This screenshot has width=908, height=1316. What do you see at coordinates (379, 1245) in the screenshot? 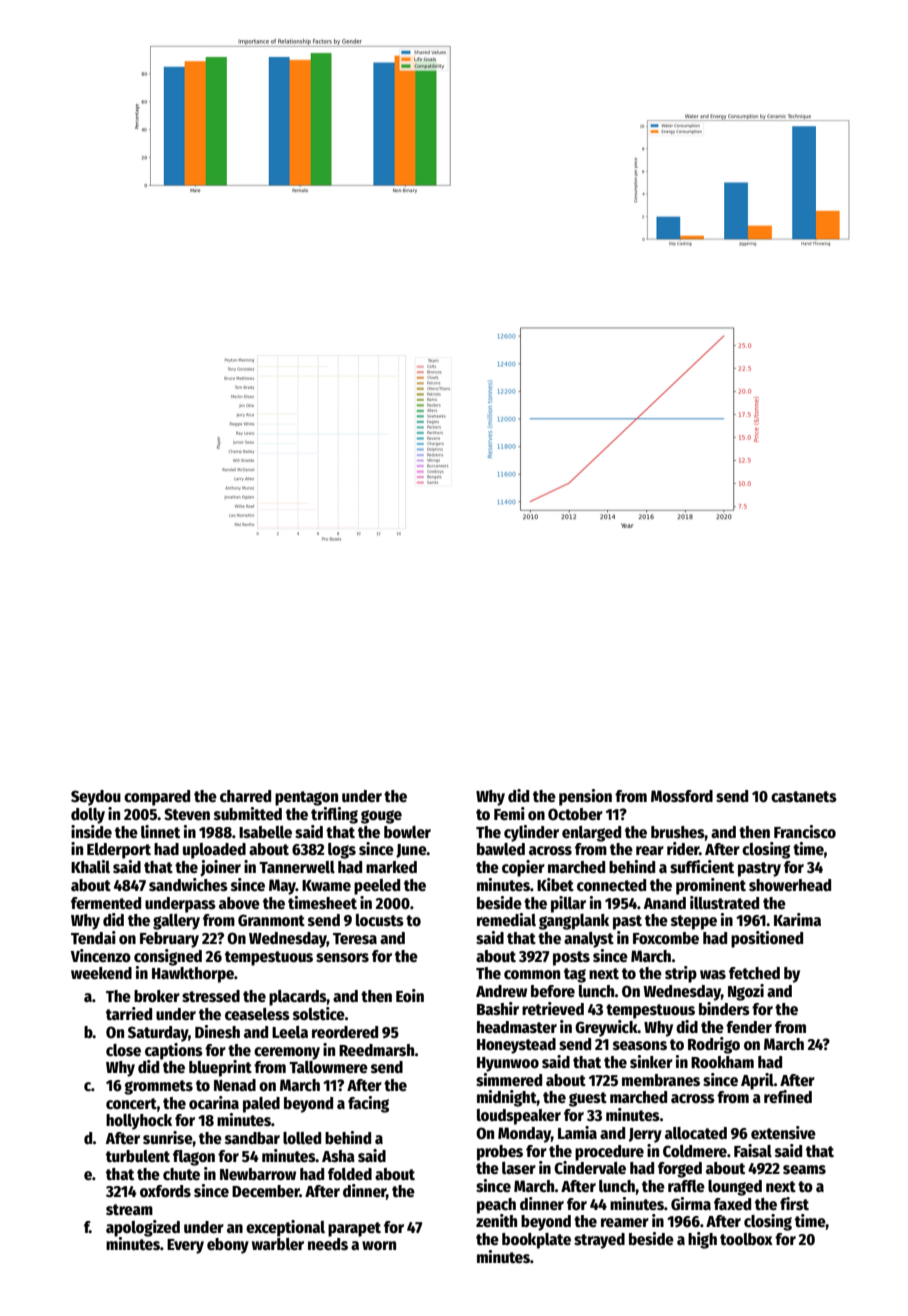
I see `worn` at bounding box center [379, 1245].
